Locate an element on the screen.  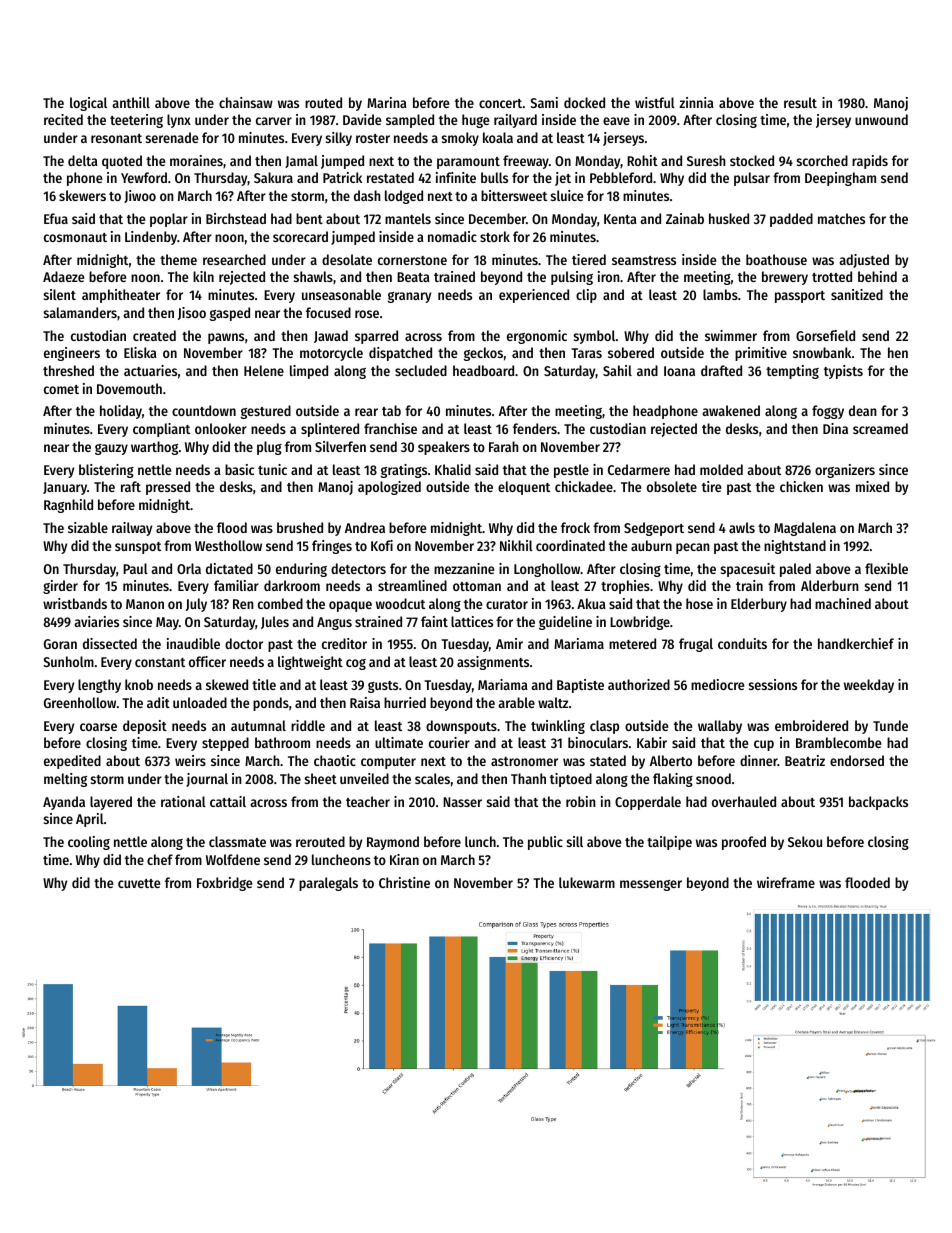
logical is located at coordinates (88, 104).
